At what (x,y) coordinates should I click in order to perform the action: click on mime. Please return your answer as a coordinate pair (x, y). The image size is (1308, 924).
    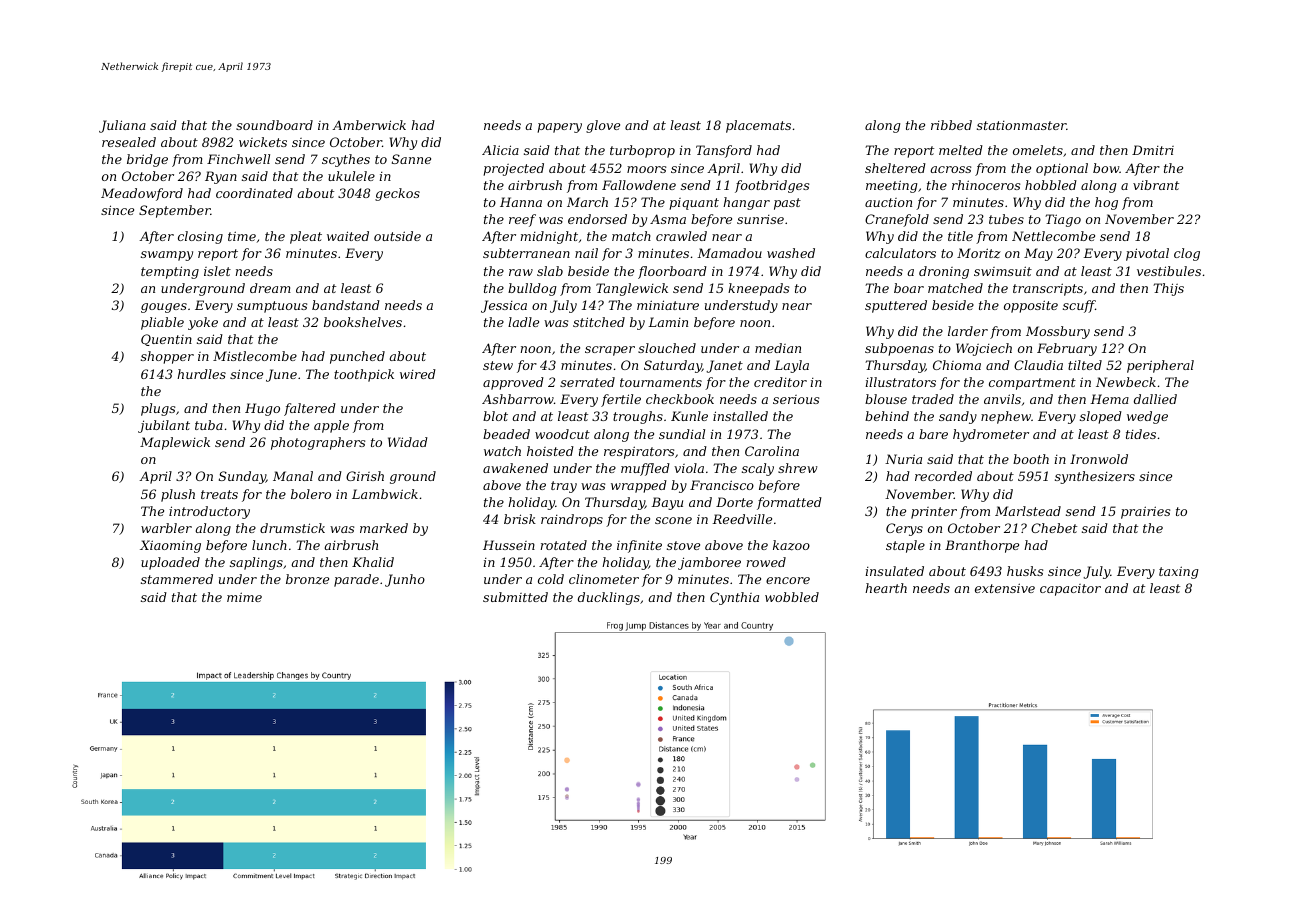
    Looking at the image, I should click on (244, 597).
